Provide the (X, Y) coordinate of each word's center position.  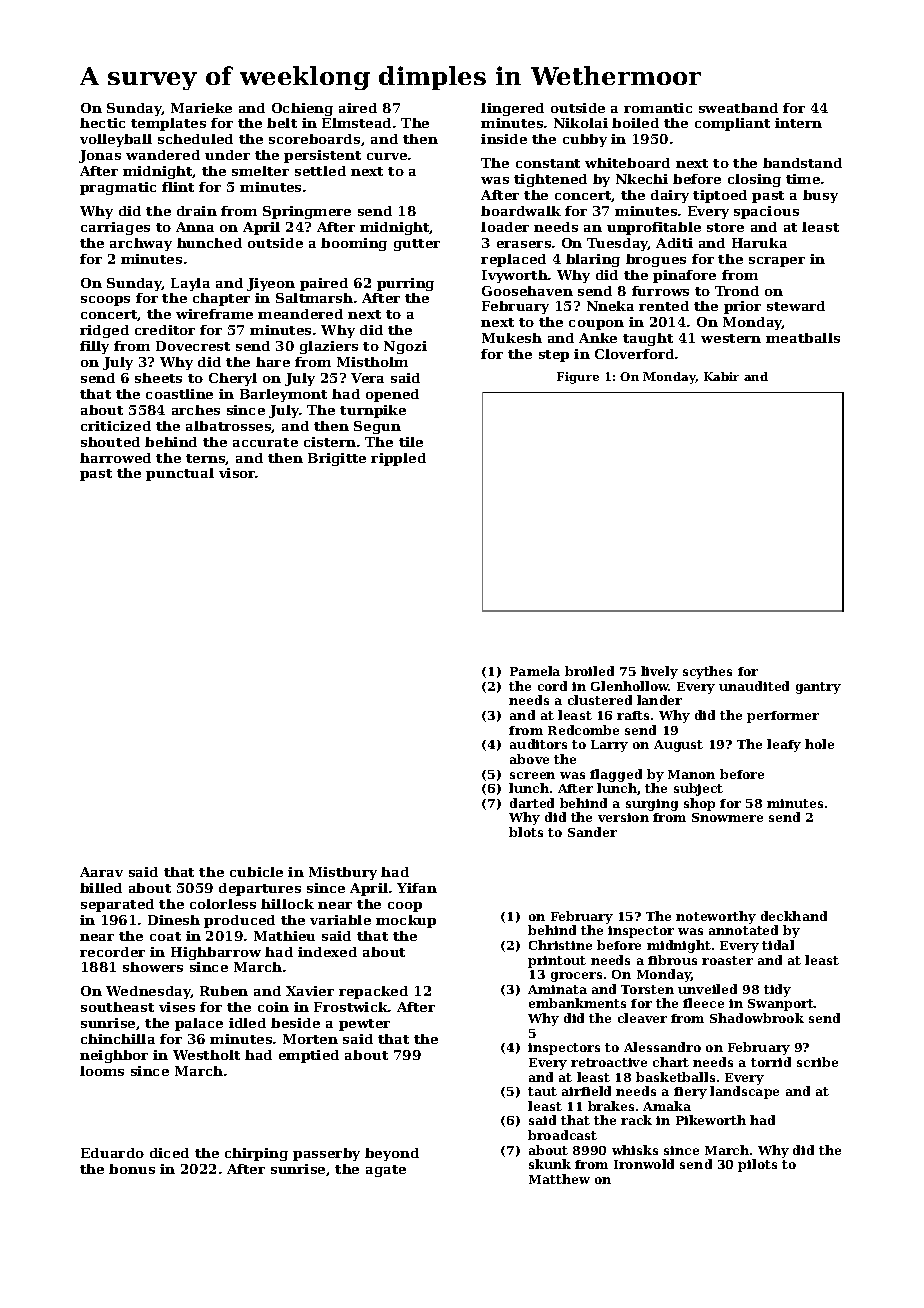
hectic (102, 123)
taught (648, 339)
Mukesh (512, 338)
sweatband (738, 108)
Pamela (535, 671)
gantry (818, 688)
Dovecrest (193, 346)
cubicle (256, 872)
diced (169, 1153)
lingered (512, 109)
